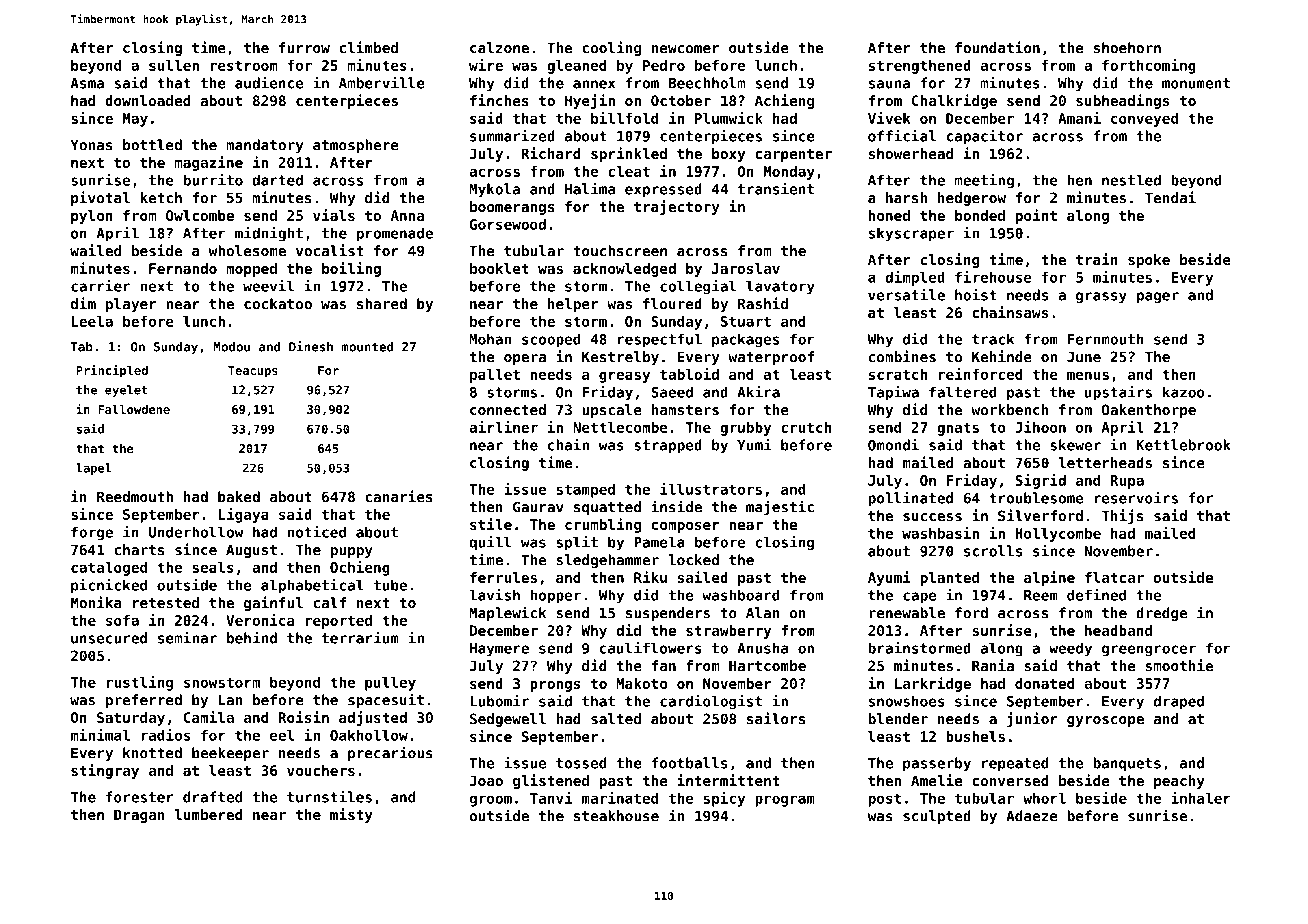  I want to click on pollinated, so click(910, 499).
